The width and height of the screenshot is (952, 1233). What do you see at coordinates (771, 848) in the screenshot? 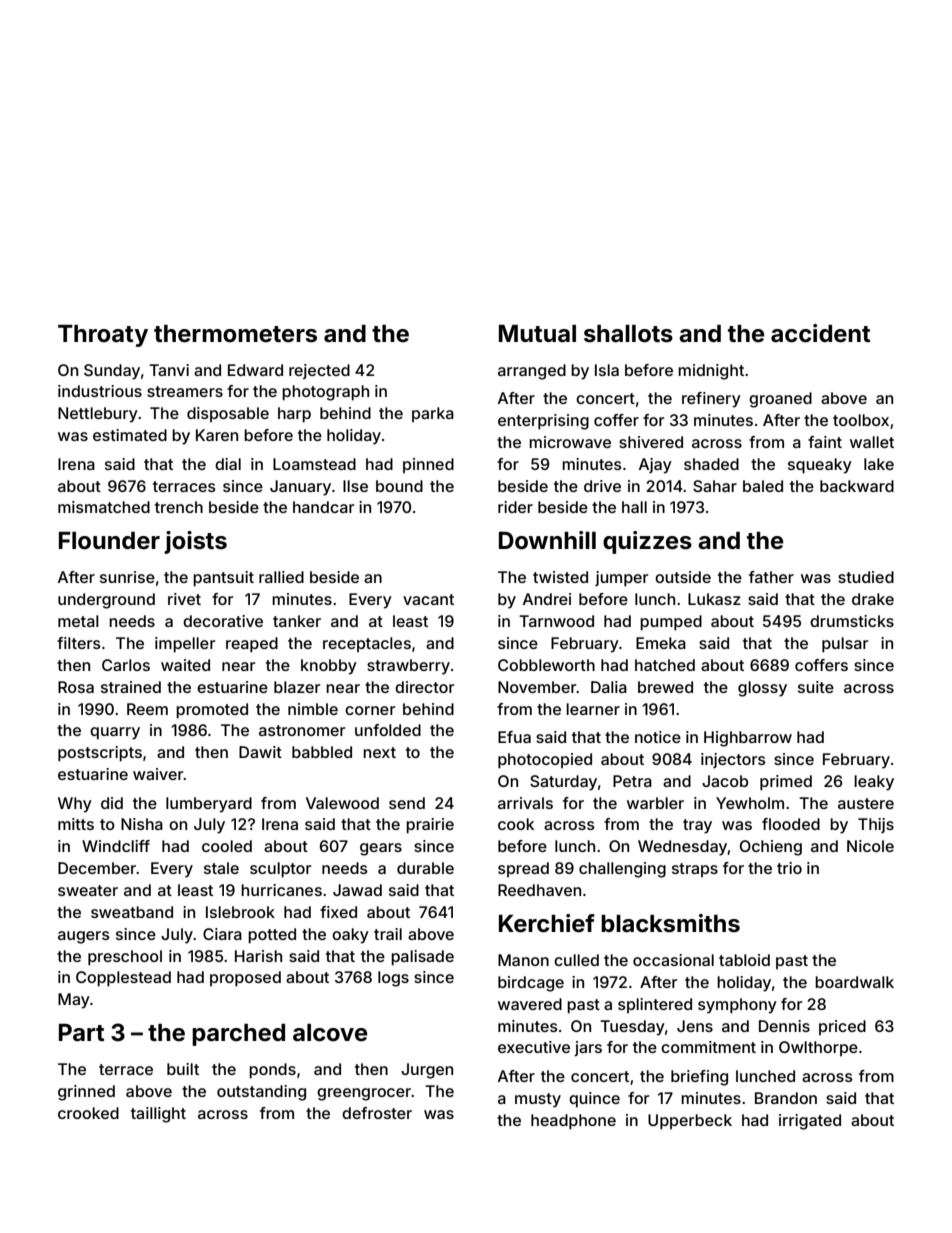
I see `Ochieng` at bounding box center [771, 848].
